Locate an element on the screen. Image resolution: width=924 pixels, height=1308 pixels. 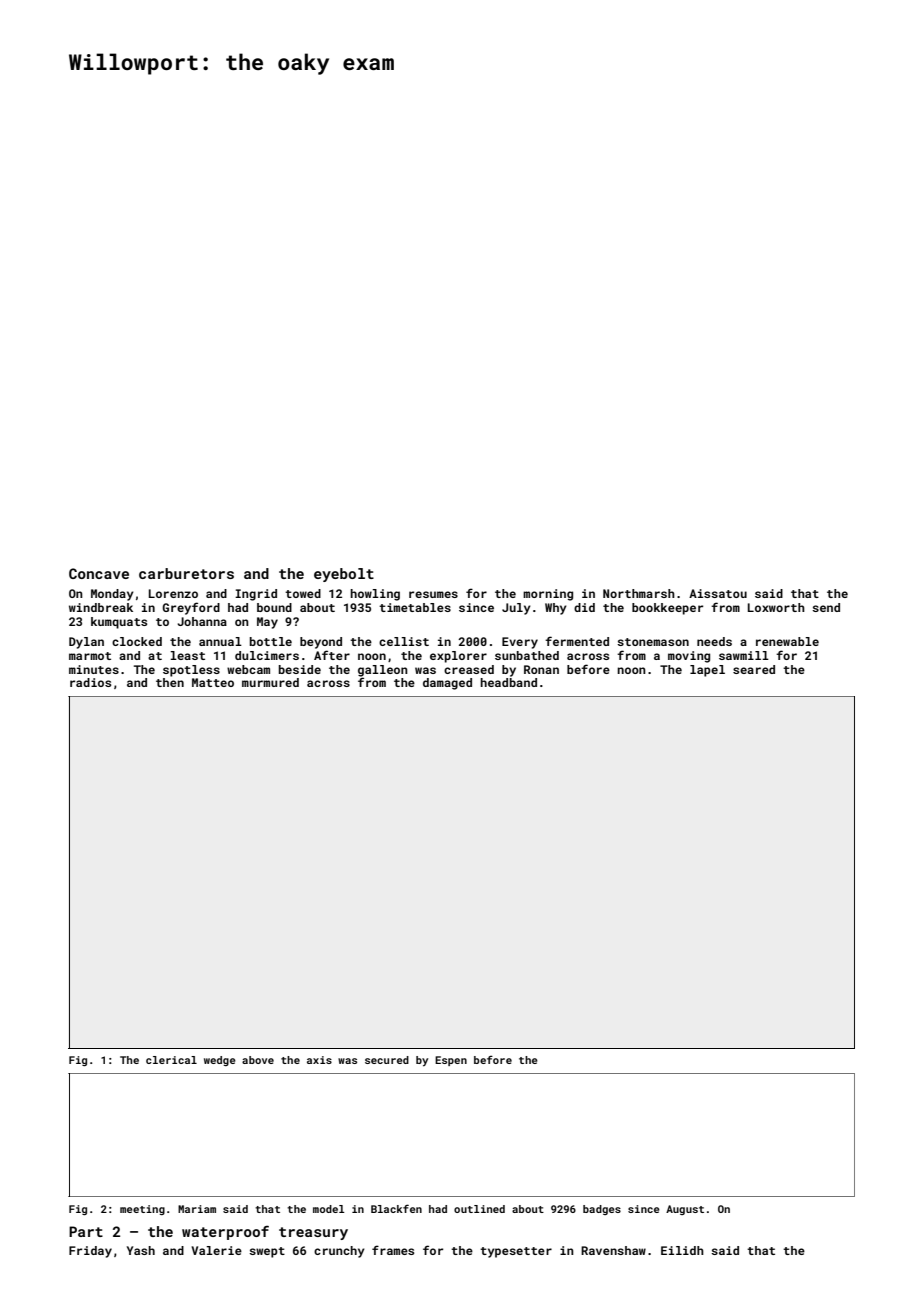
Friday is located at coordinates (90, 1252).
